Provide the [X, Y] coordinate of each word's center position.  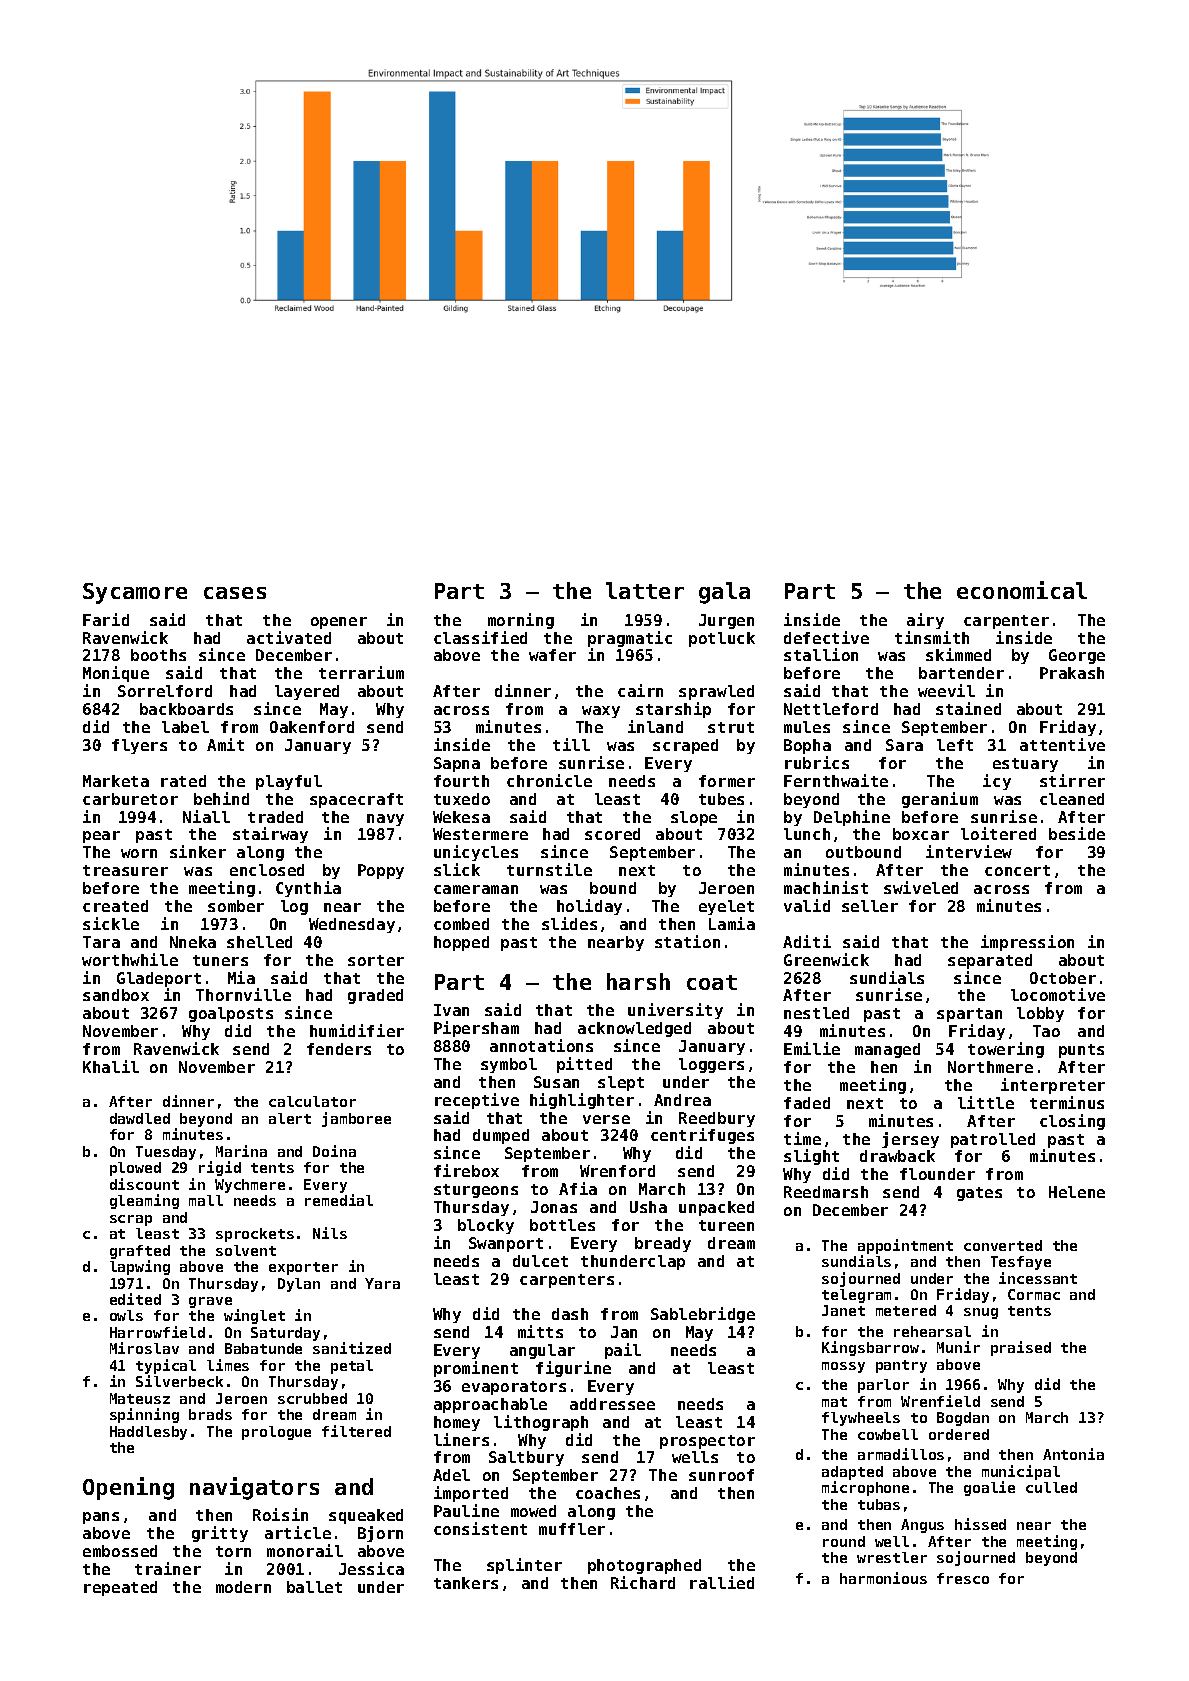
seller [870, 906]
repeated [120, 1588]
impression [1027, 943]
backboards [186, 709]
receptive [477, 1101]
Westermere [480, 834]
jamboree [356, 1119]
